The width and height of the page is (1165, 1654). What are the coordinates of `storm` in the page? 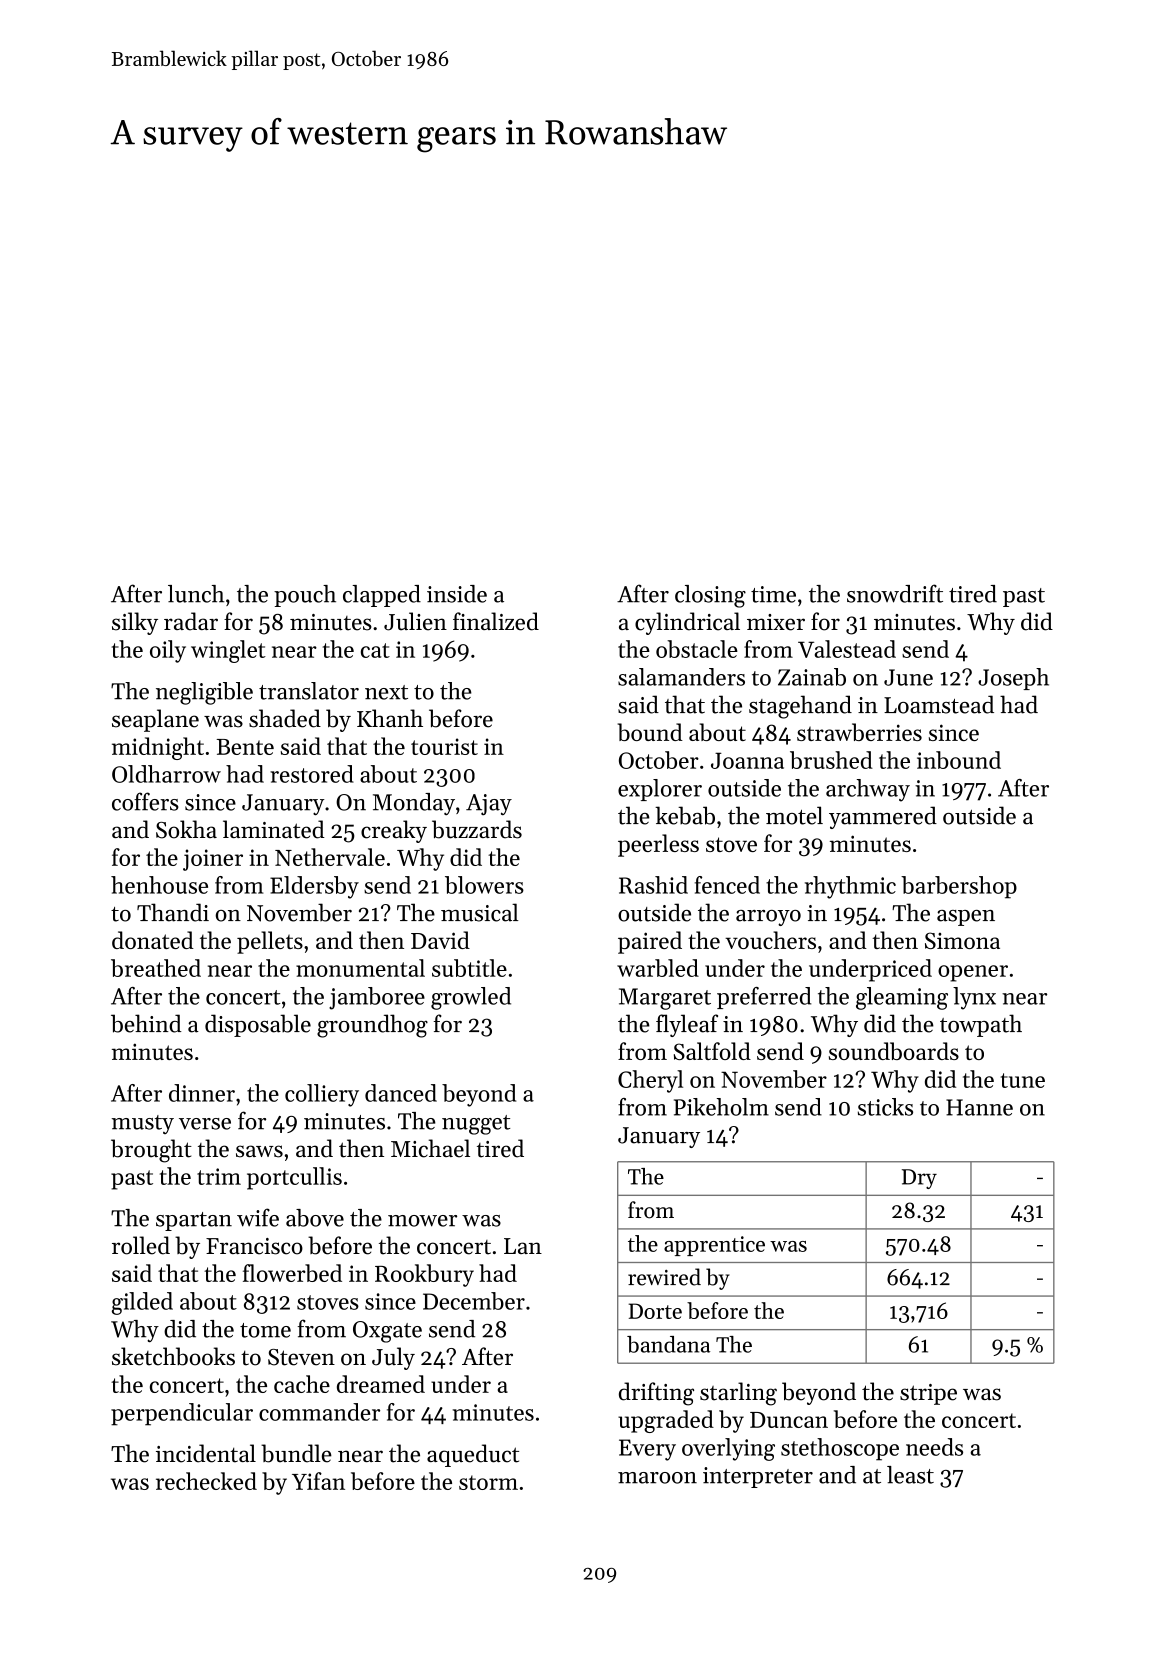 It's located at (488, 1482).
